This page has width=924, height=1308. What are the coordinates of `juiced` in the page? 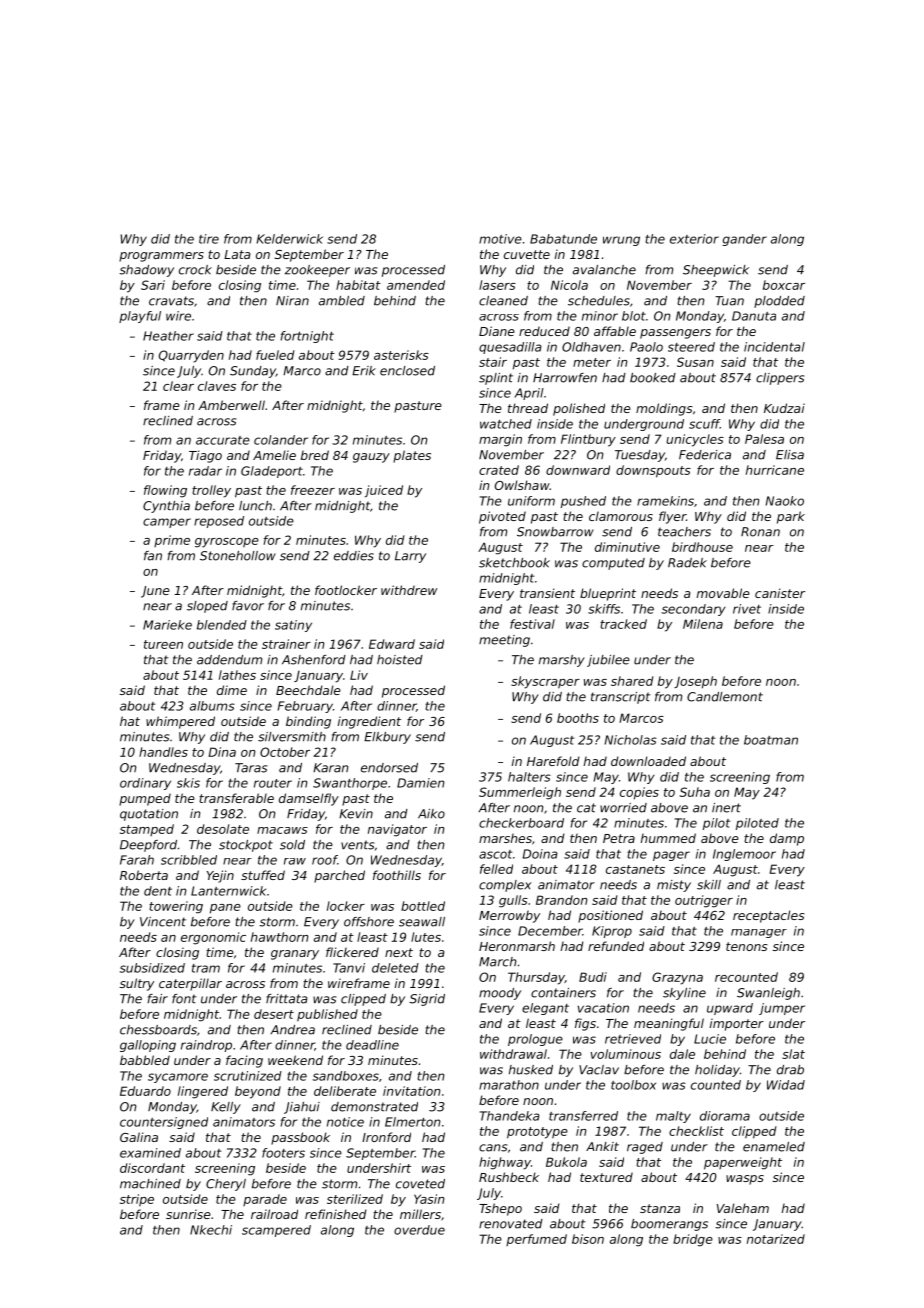 It's located at (384, 491).
